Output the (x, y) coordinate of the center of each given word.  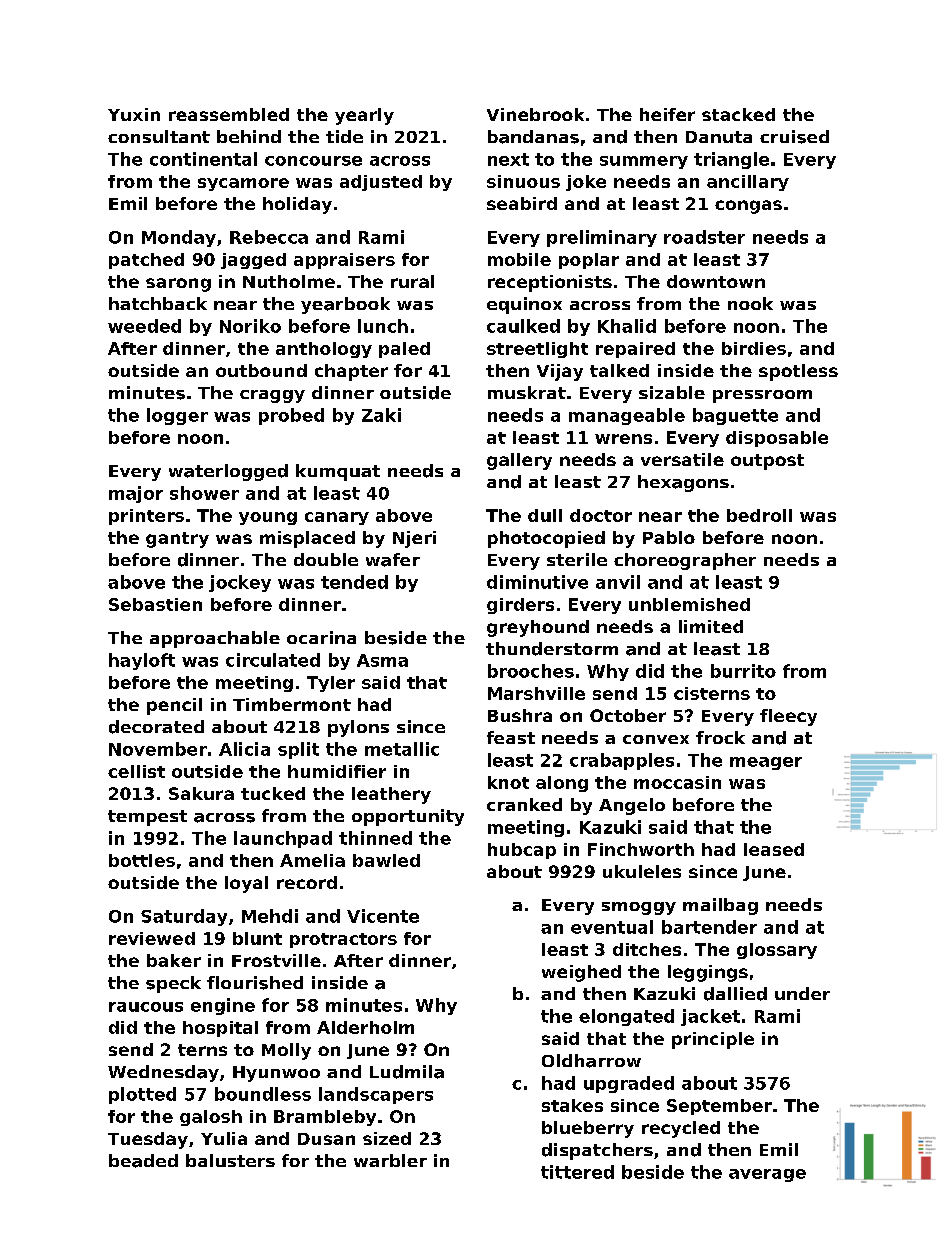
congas (748, 207)
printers (146, 517)
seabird (522, 203)
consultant (159, 136)
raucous (146, 1007)
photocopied (546, 539)
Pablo (669, 537)
